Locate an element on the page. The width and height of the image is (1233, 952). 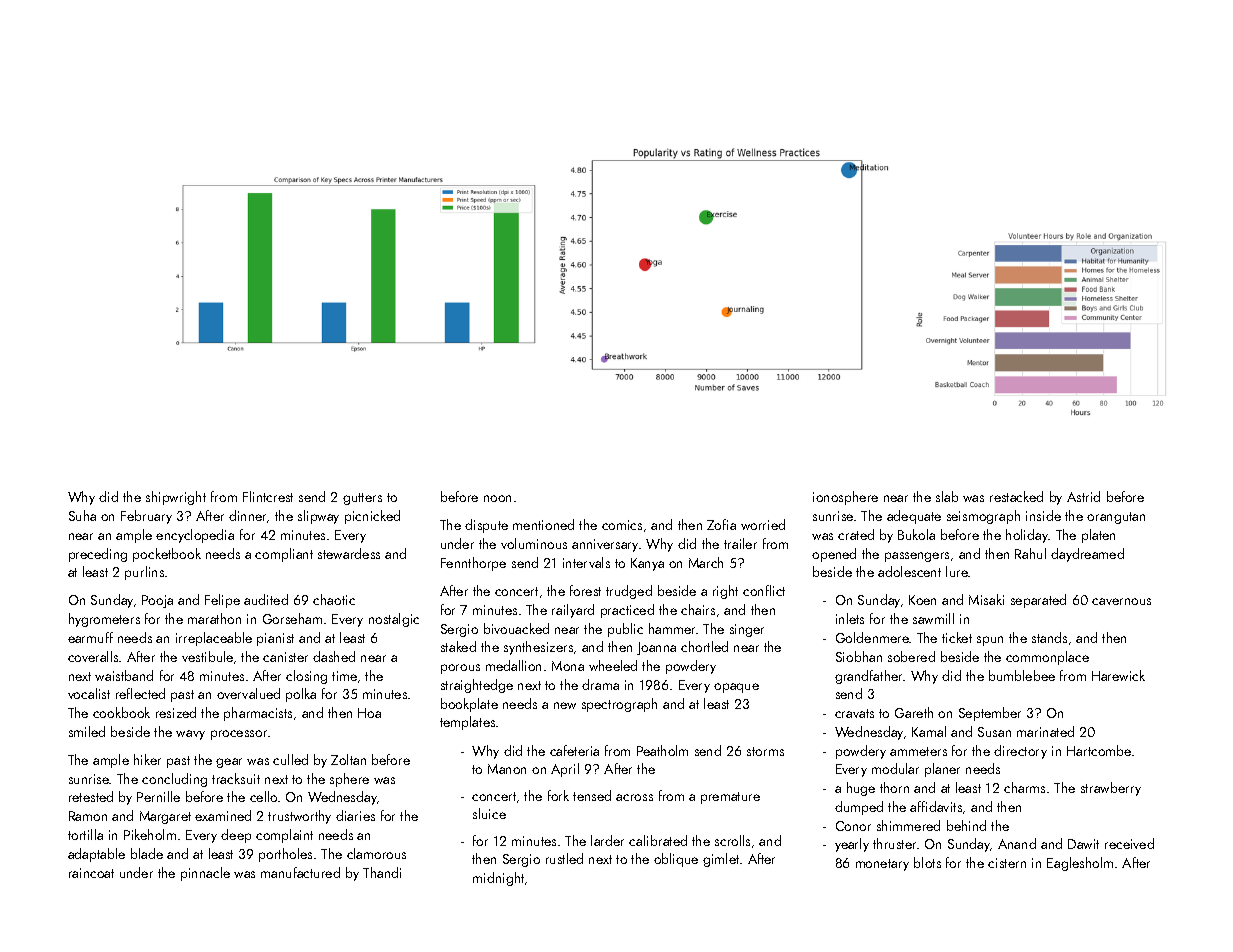
Eaglesholm is located at coordinates (1080, 864).
